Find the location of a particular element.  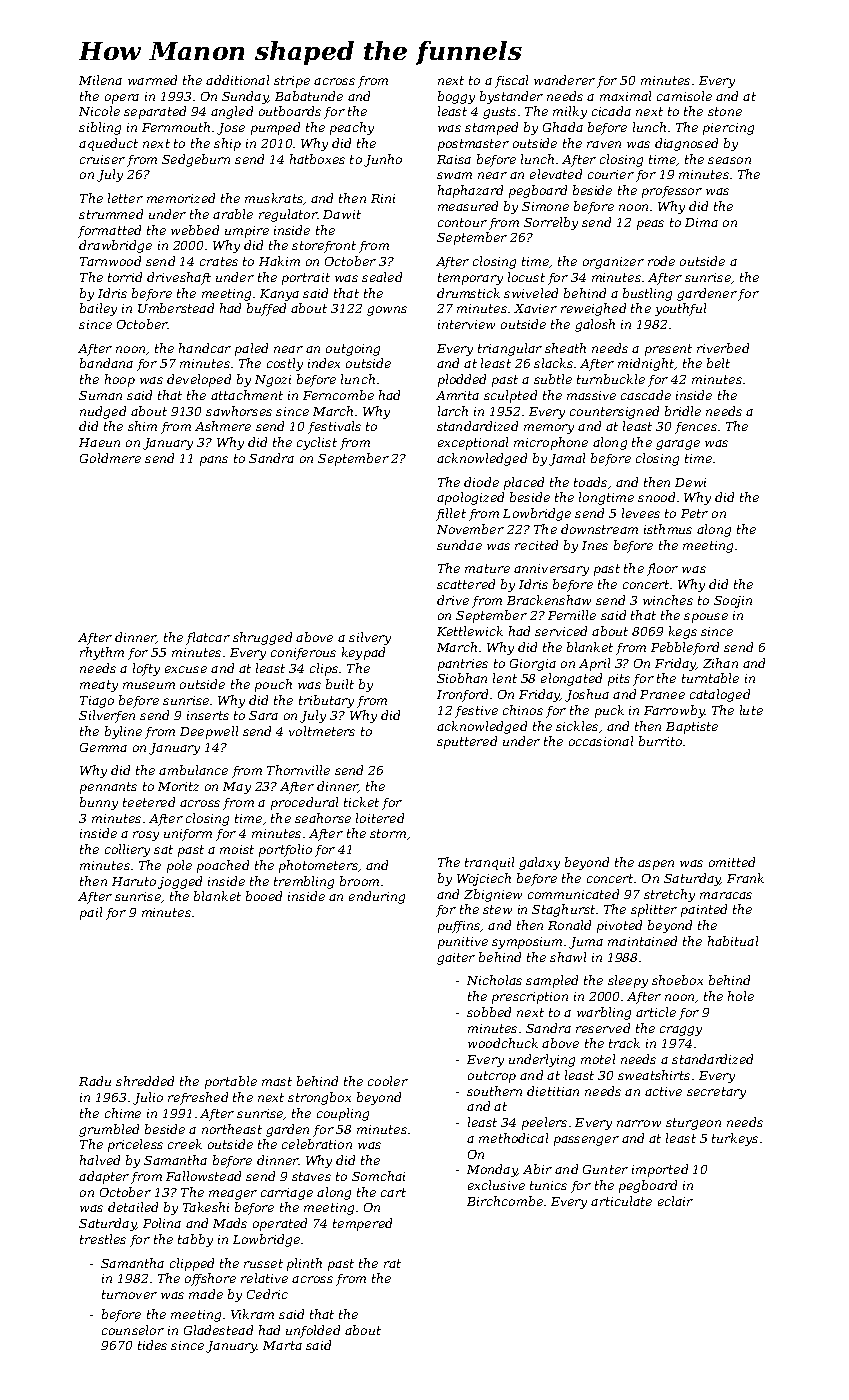

warmed is located at coordinates (152, 80).
